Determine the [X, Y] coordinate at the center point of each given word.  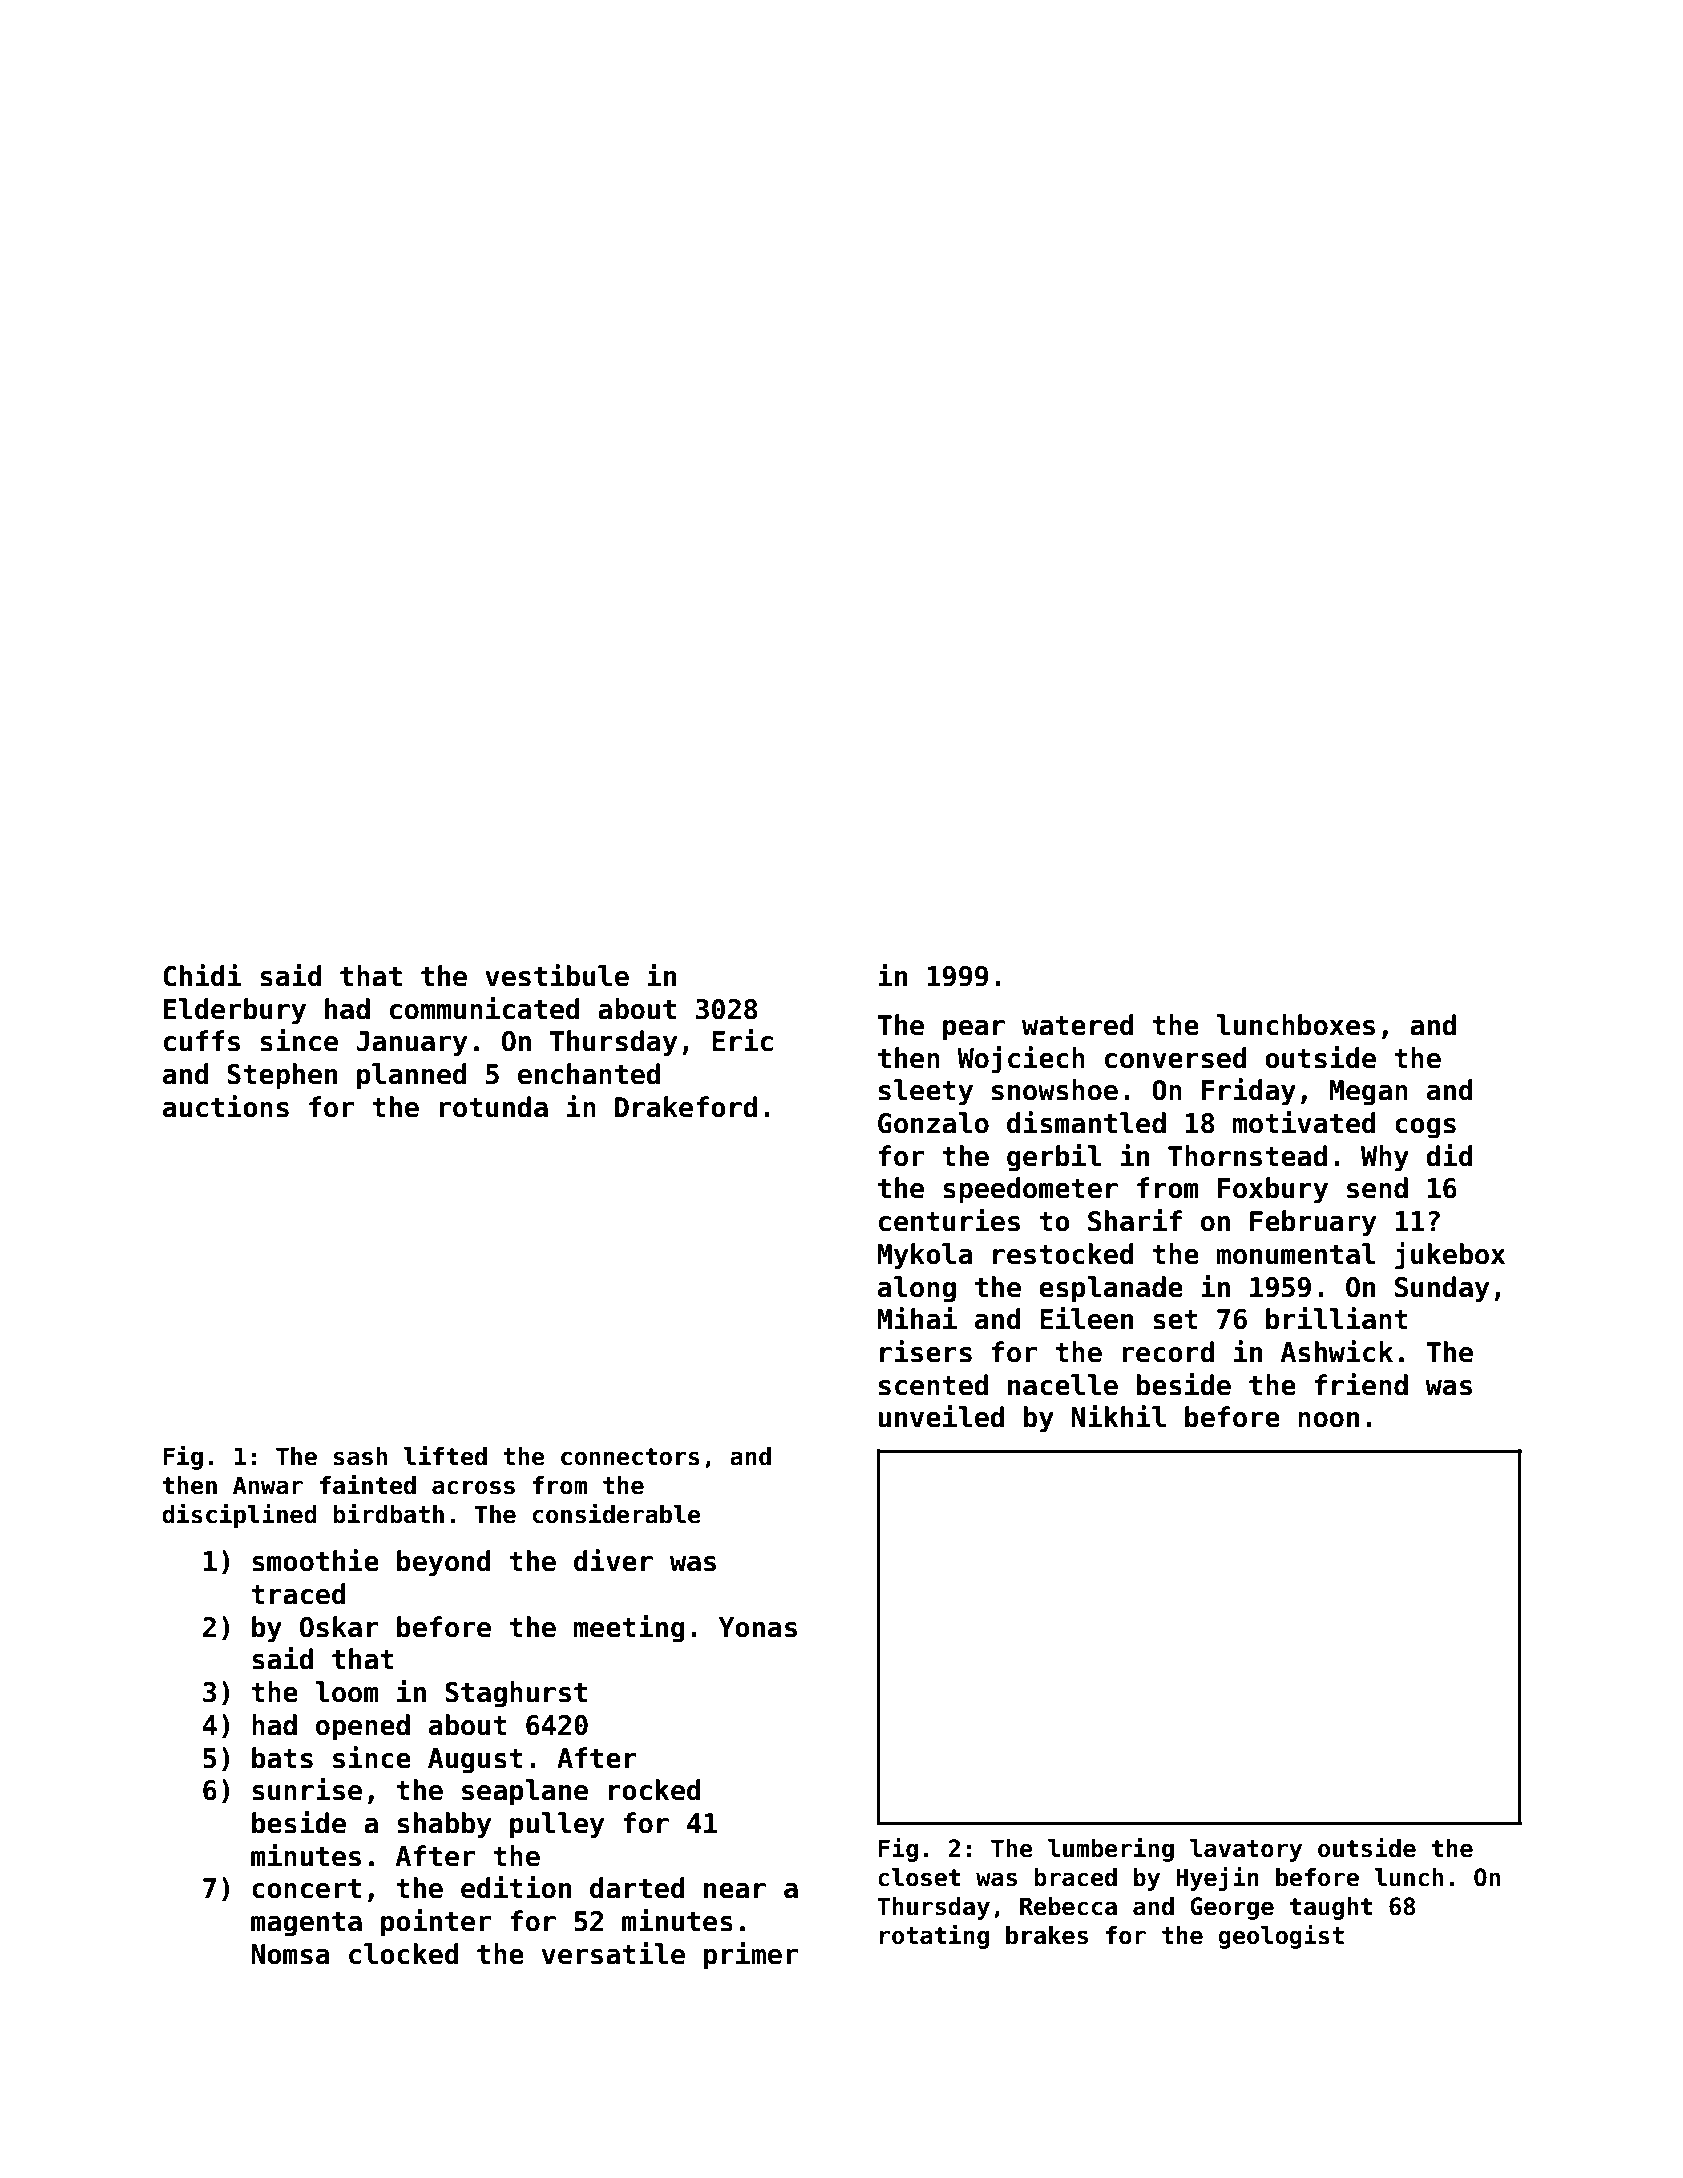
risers [926, 1351]
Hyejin [1217, 1879]
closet [919, 1877]
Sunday [1442, 1289]
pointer [436, 1923]
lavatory [1246, 1850]
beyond [444, 1563]
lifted [445, 1456]
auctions [226, 1106]
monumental [1296, 1254]
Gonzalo [933, 1123]
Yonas [757, 1627]
